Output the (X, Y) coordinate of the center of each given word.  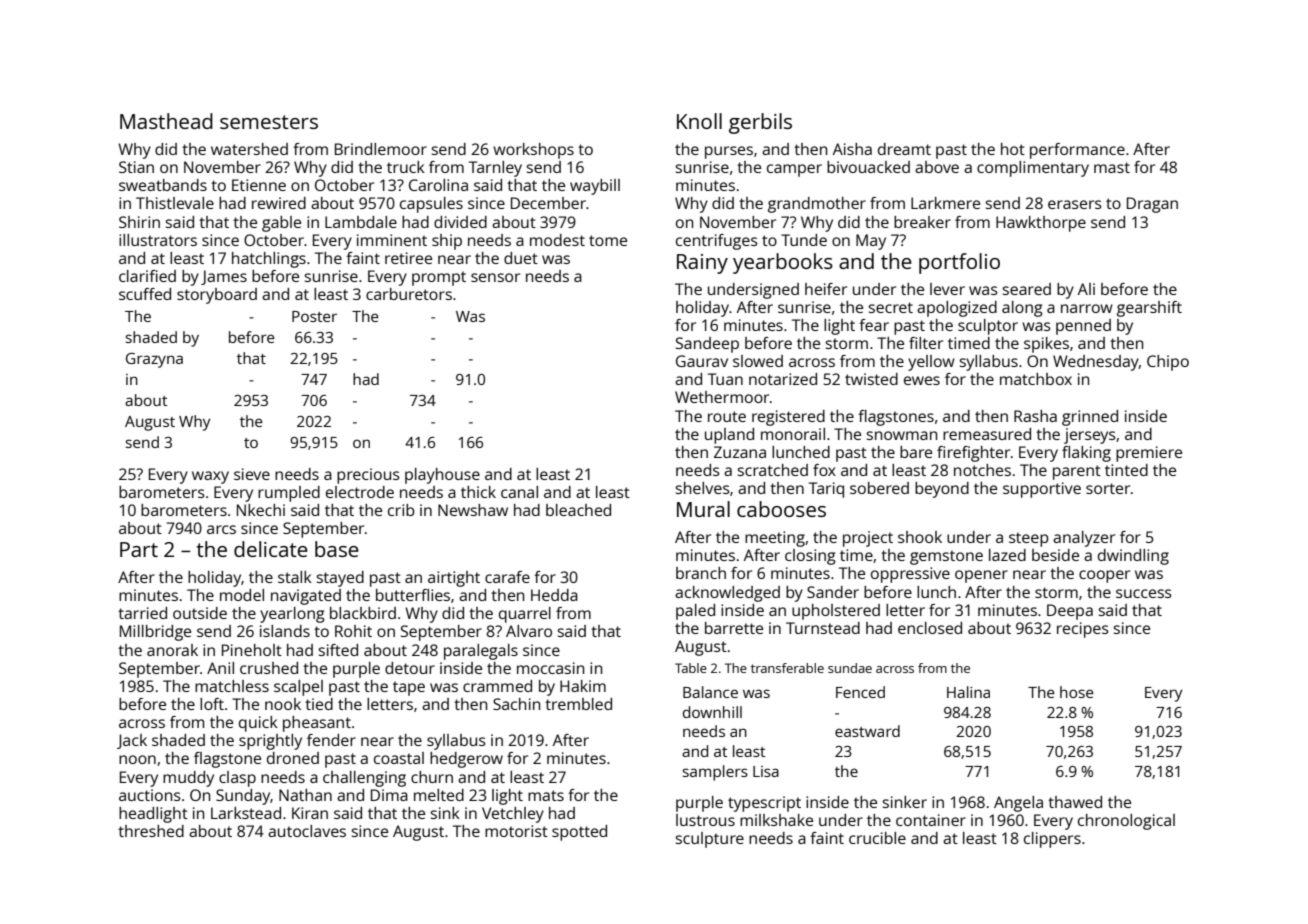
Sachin (516, 704)
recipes (1083, 630)
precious (368, 476)
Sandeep (707, 345)
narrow (1087, 308)
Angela (1018, 804)
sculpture (709, 840)
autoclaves (307, 831)
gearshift (1149, 309)
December (548, 203)
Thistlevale (175, 203)
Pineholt (252, 650)
